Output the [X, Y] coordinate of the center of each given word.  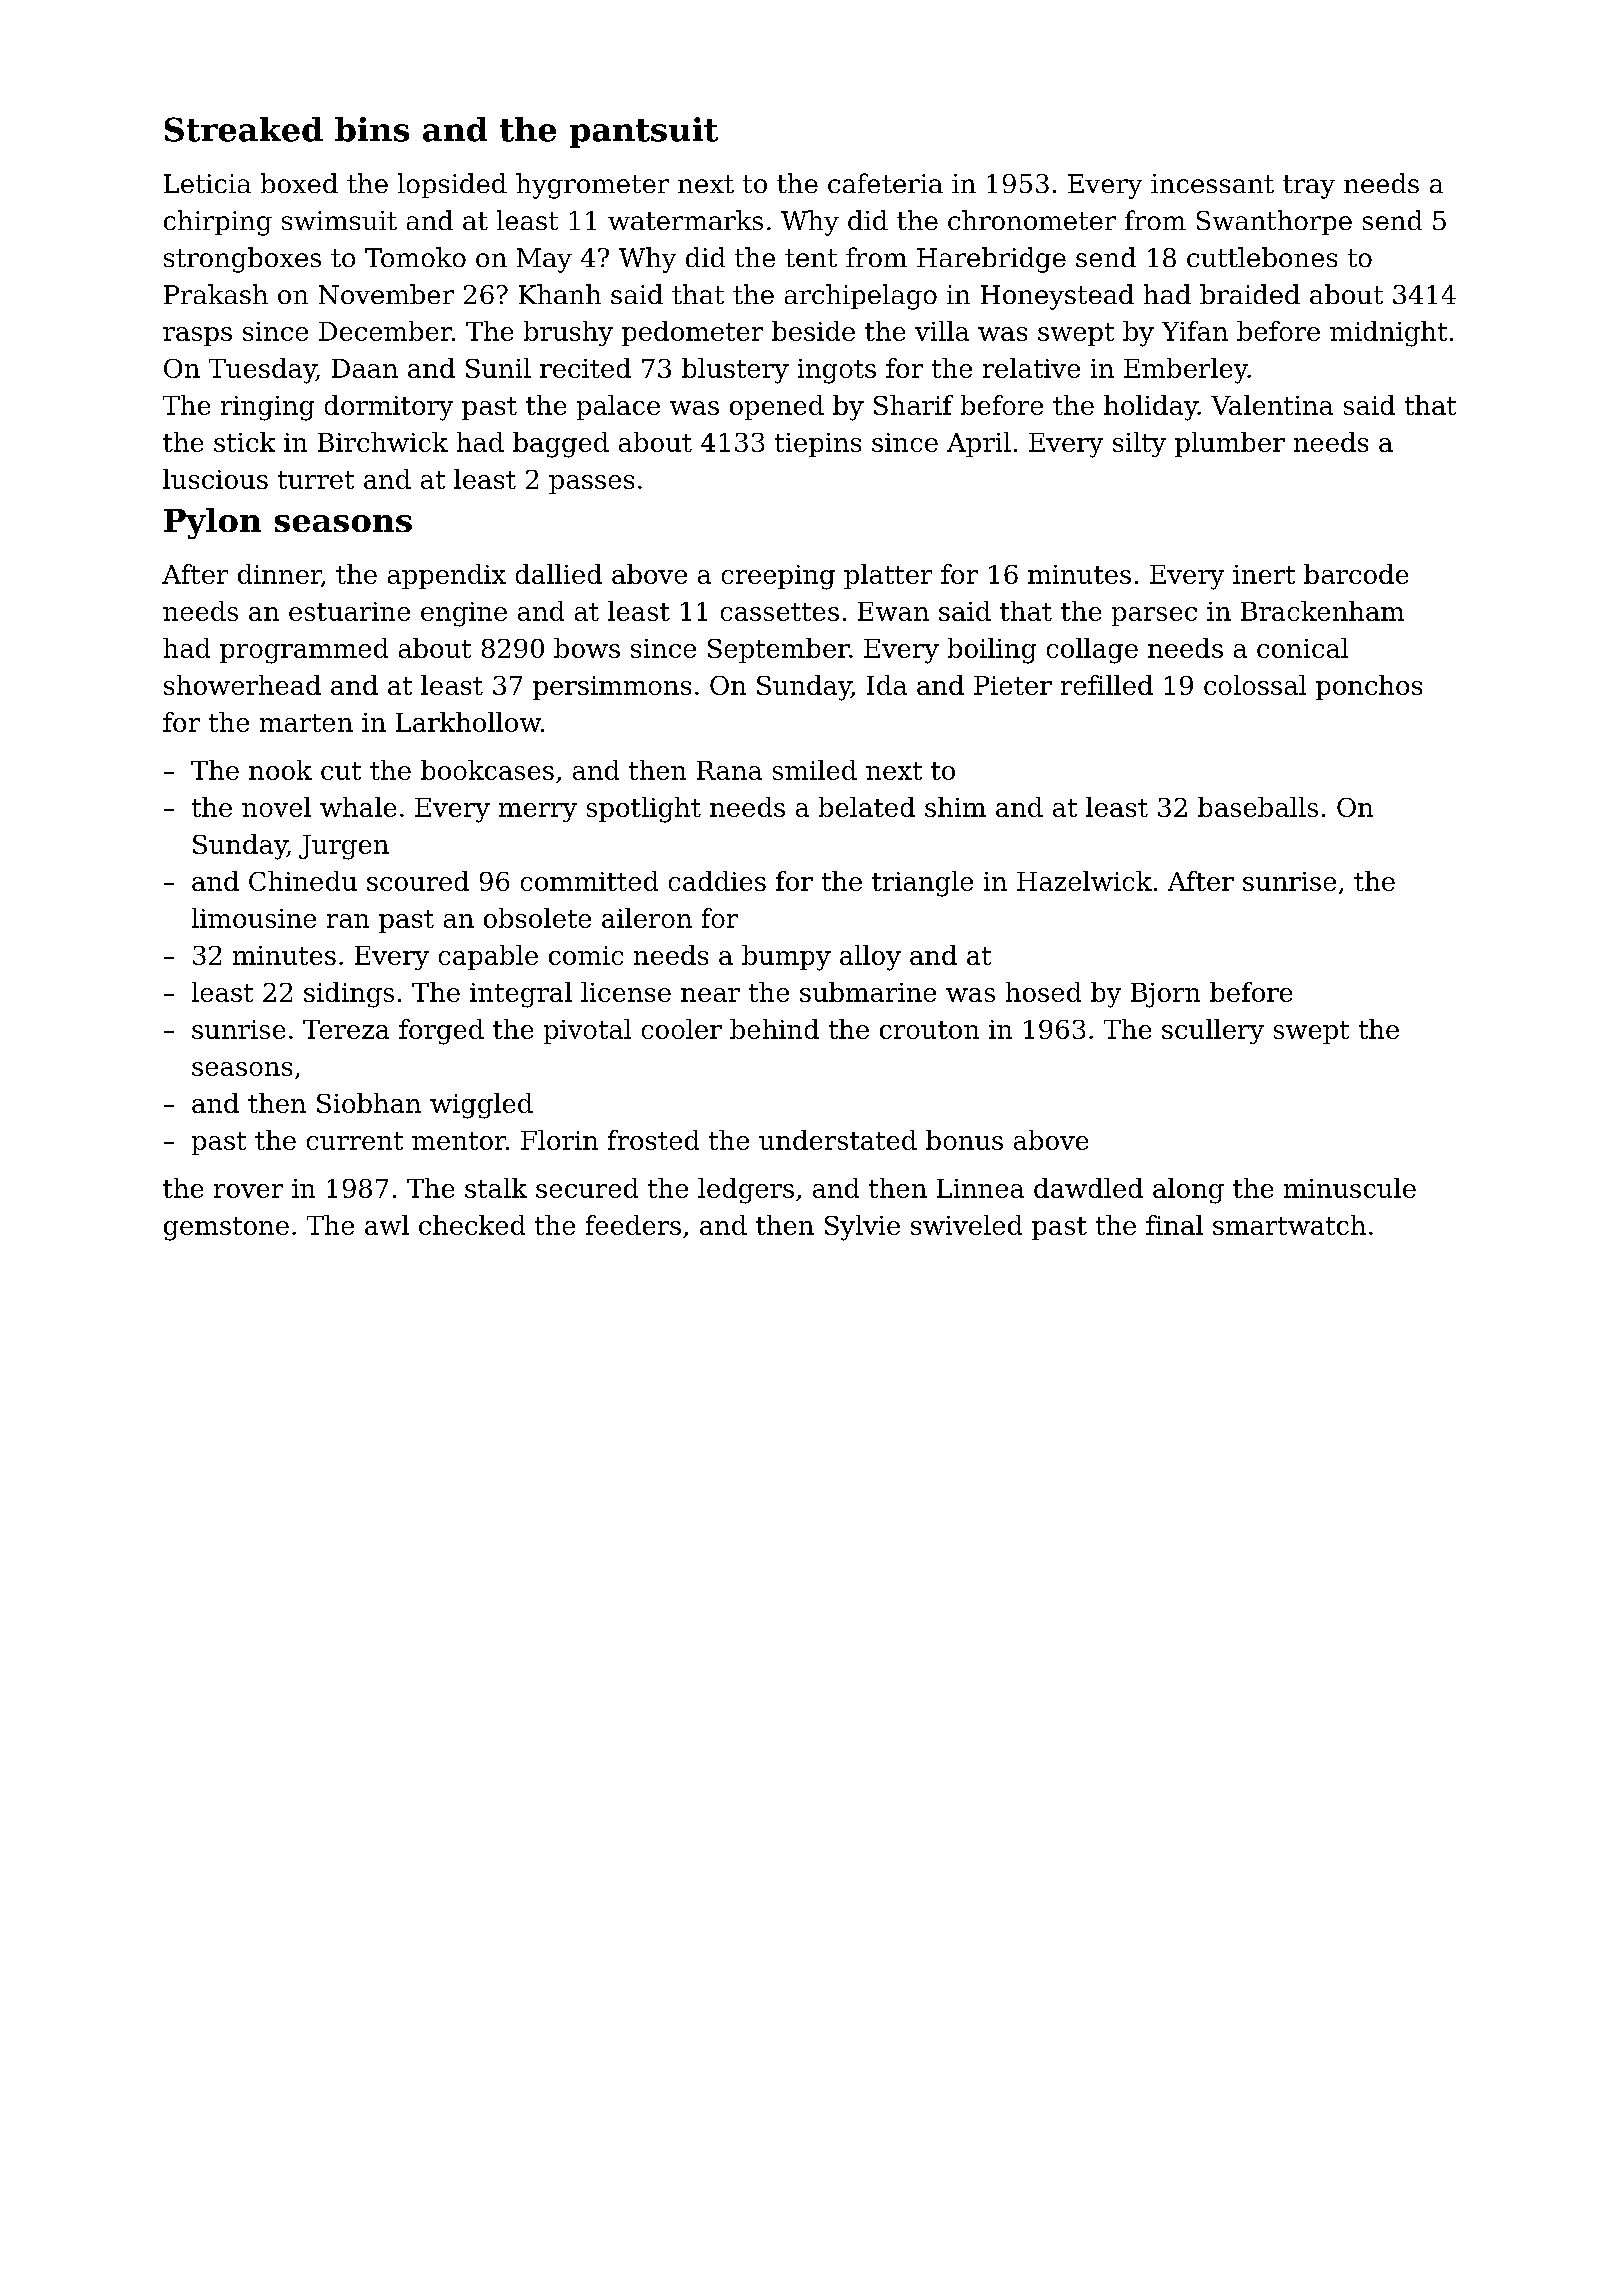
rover [248, 1191]
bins [372, 129]
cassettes [780, 612]
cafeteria [885, 183]
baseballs [1258, 807]
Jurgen [344, 847]
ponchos [1369, 687]
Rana [729, 770]
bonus [964, 1140]
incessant [1212, 183]
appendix [447, 576]
